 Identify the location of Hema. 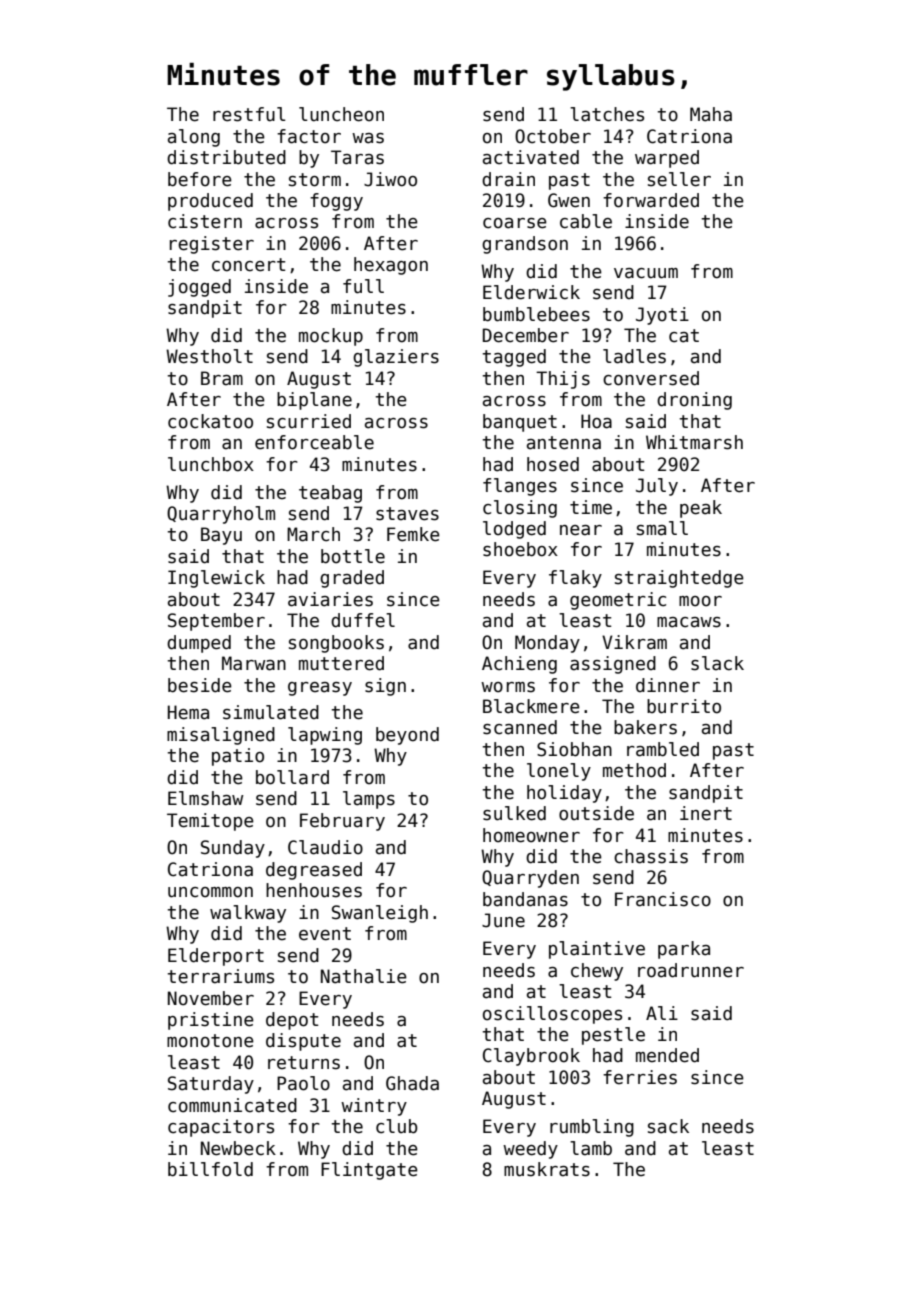
(188, 712).
